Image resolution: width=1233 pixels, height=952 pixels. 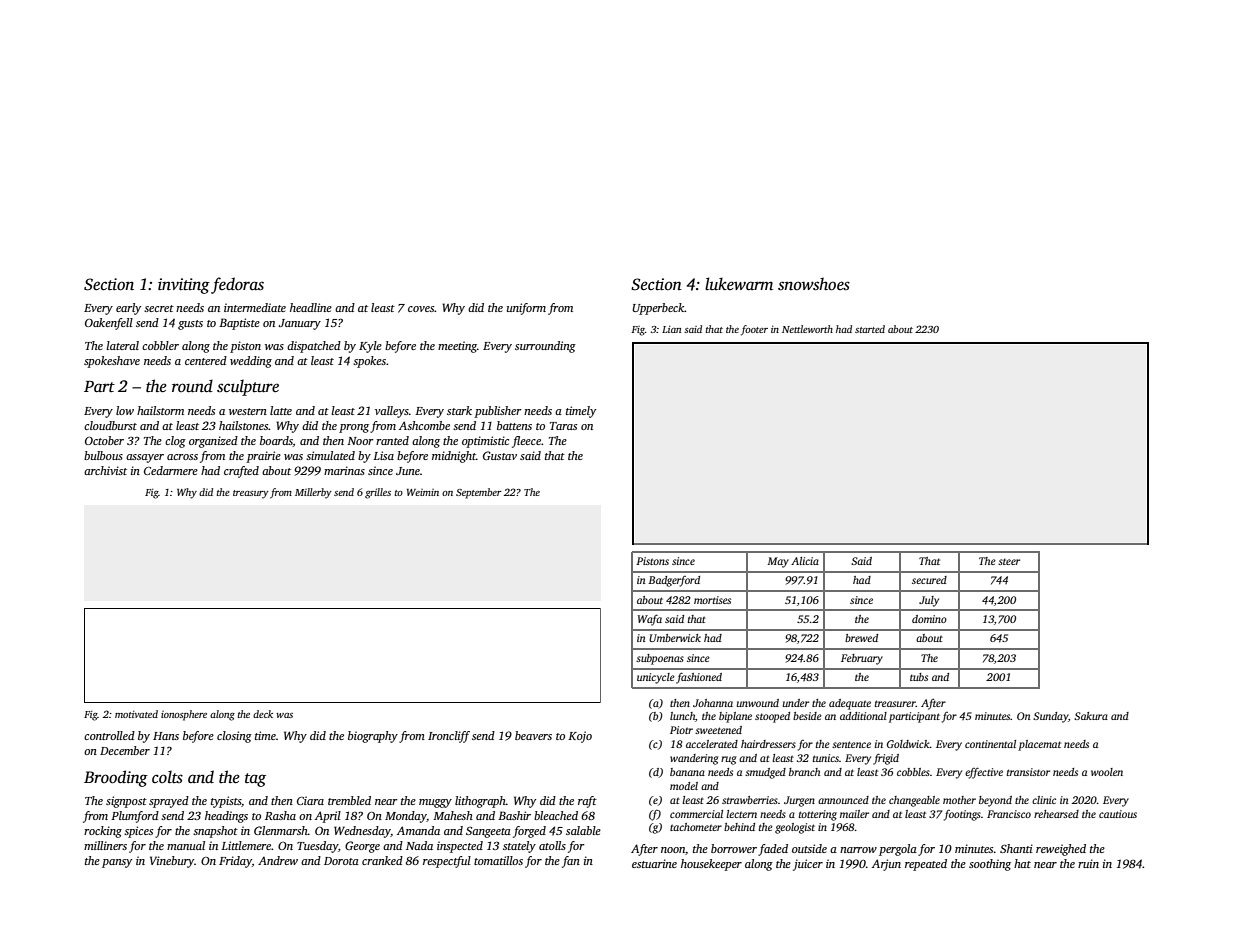 What do you see at coordinates (341, 861) in the document?
I see `Dorota` at bounding box center [341, 861].
